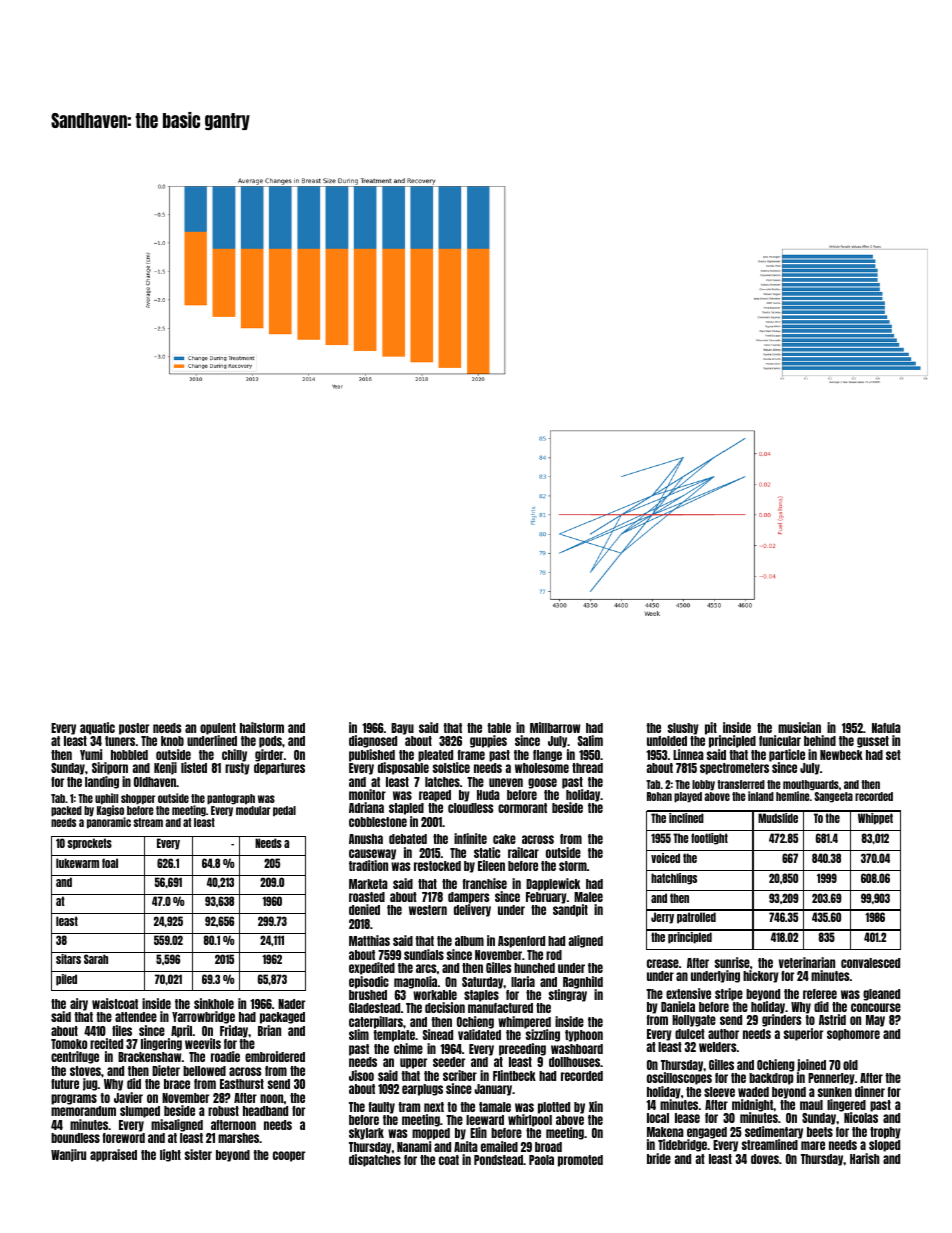  I want to click on panoramic, so click(109, 823).
